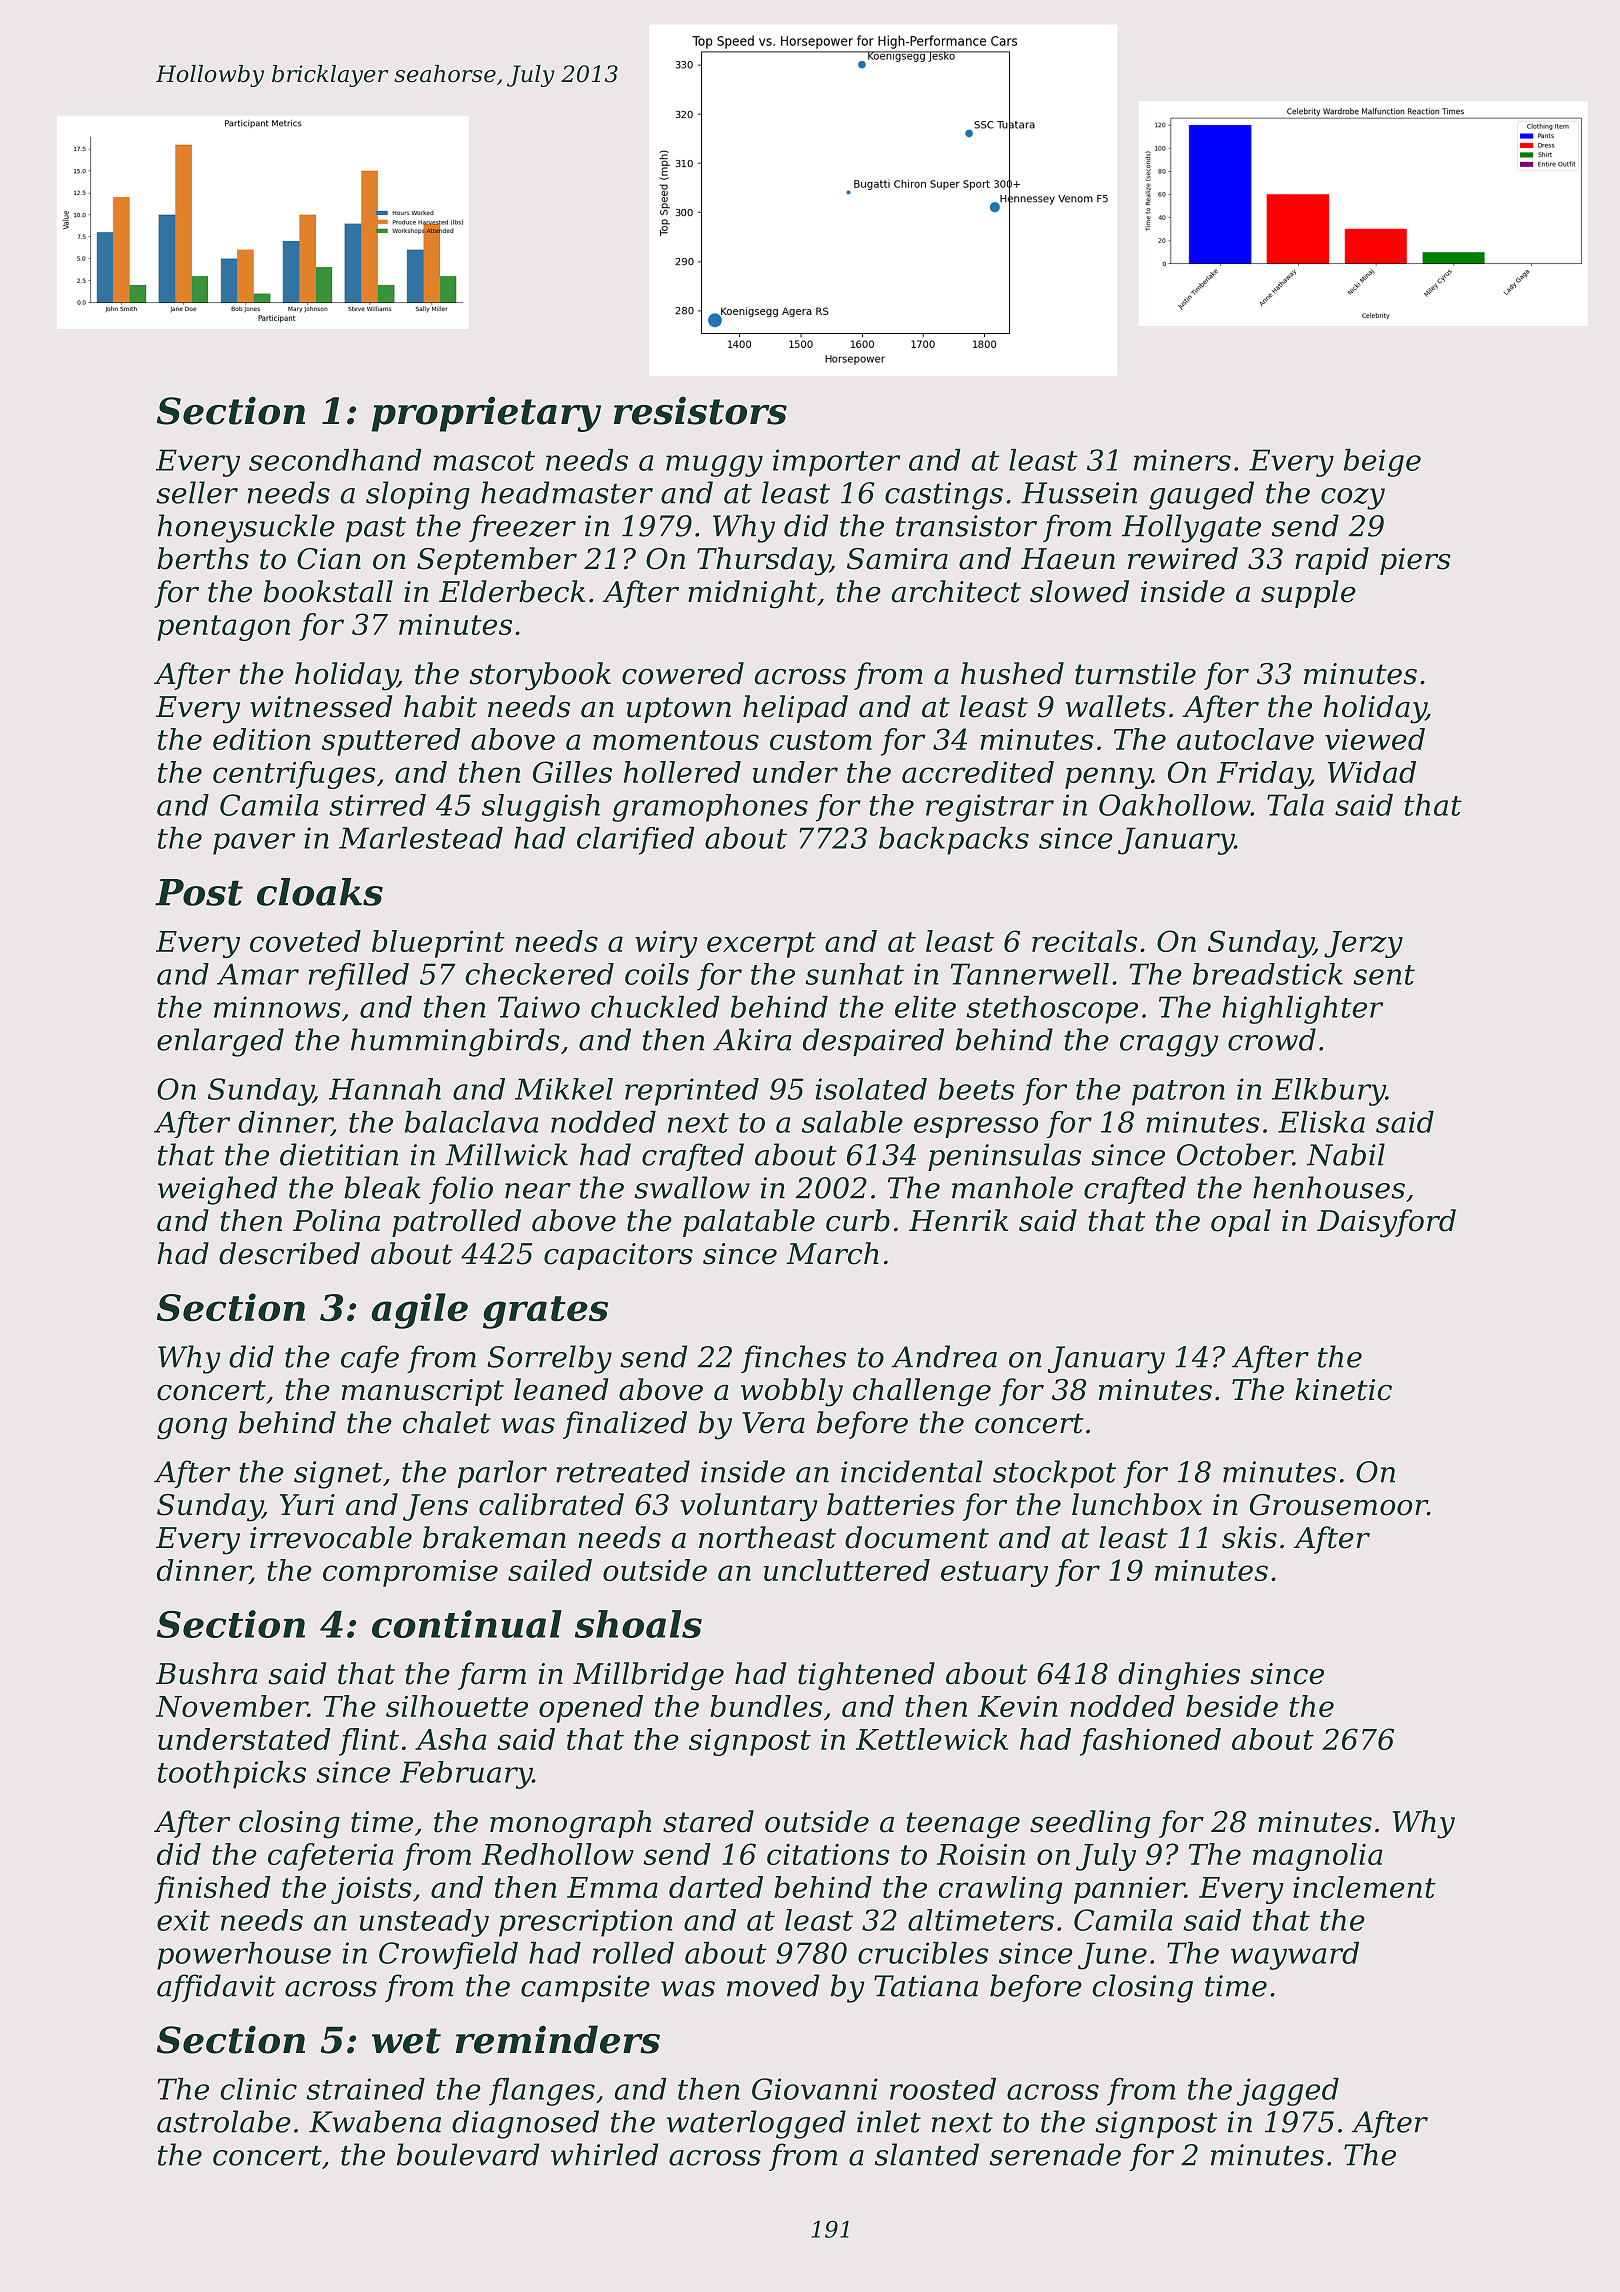 The height and width of the image is (2292, 1620). Describe the element at coordinates (410, 1573) in the image. I see `compromise` at that location.
